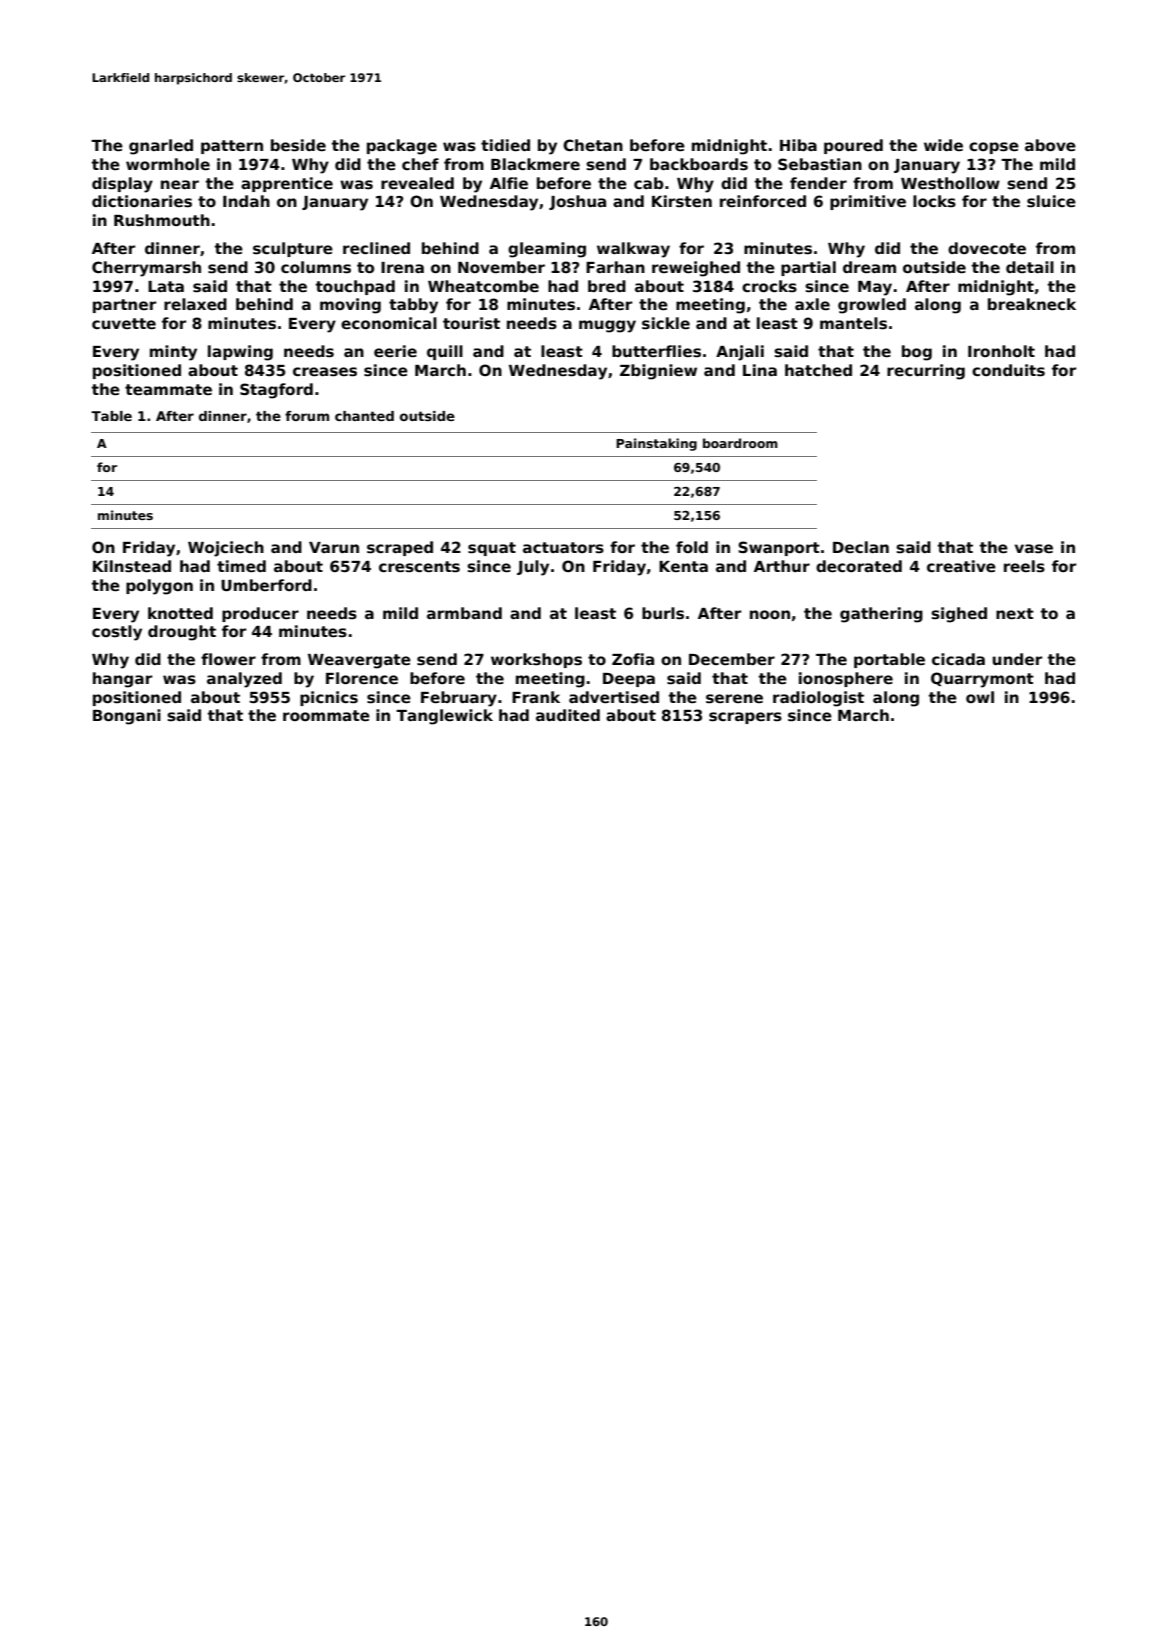 This image has width=1168, height=1652. Describe the element at coordinates (734, 699) in the image. I see `serene` at that location.
